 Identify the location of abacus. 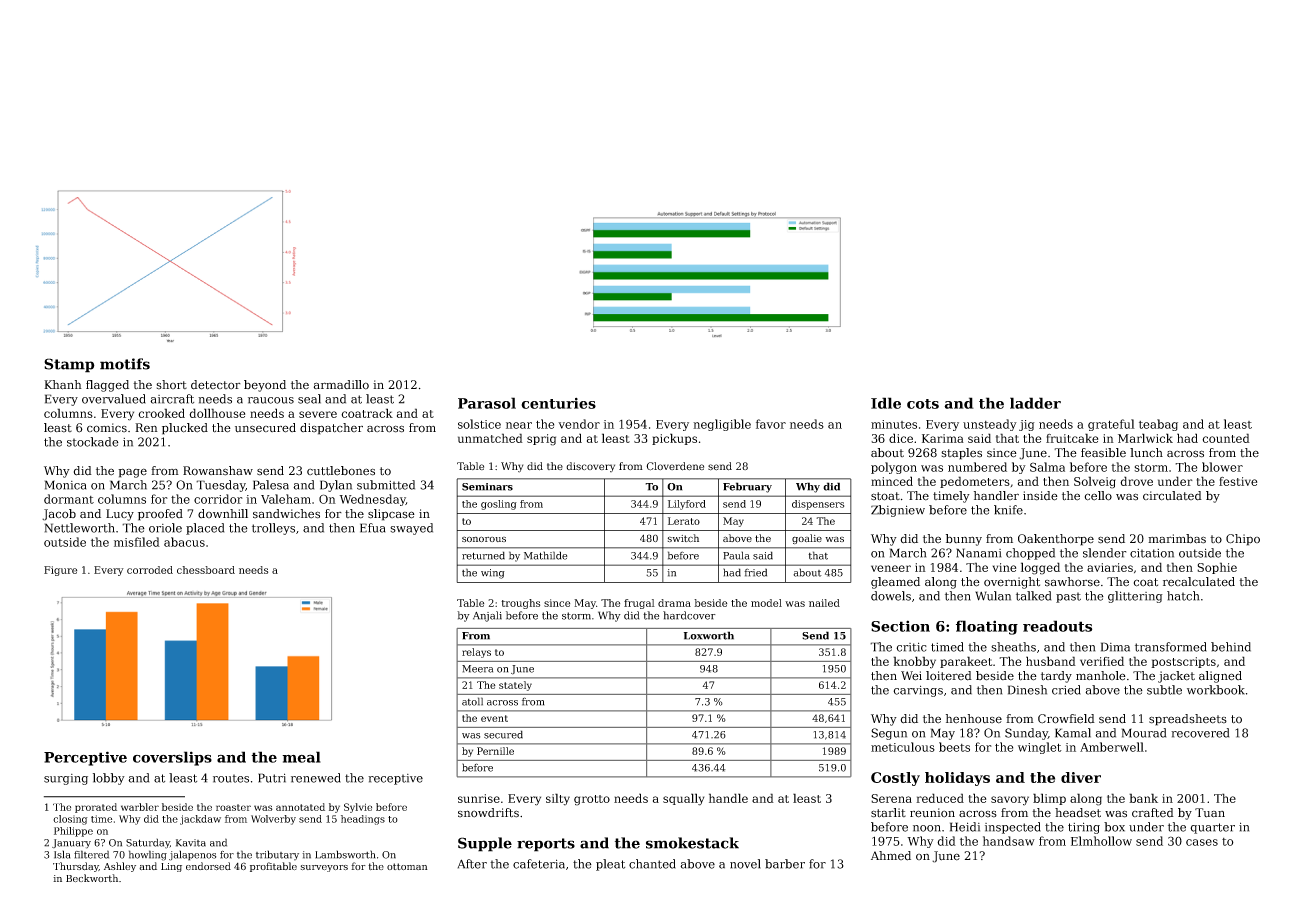
(184, 542).
